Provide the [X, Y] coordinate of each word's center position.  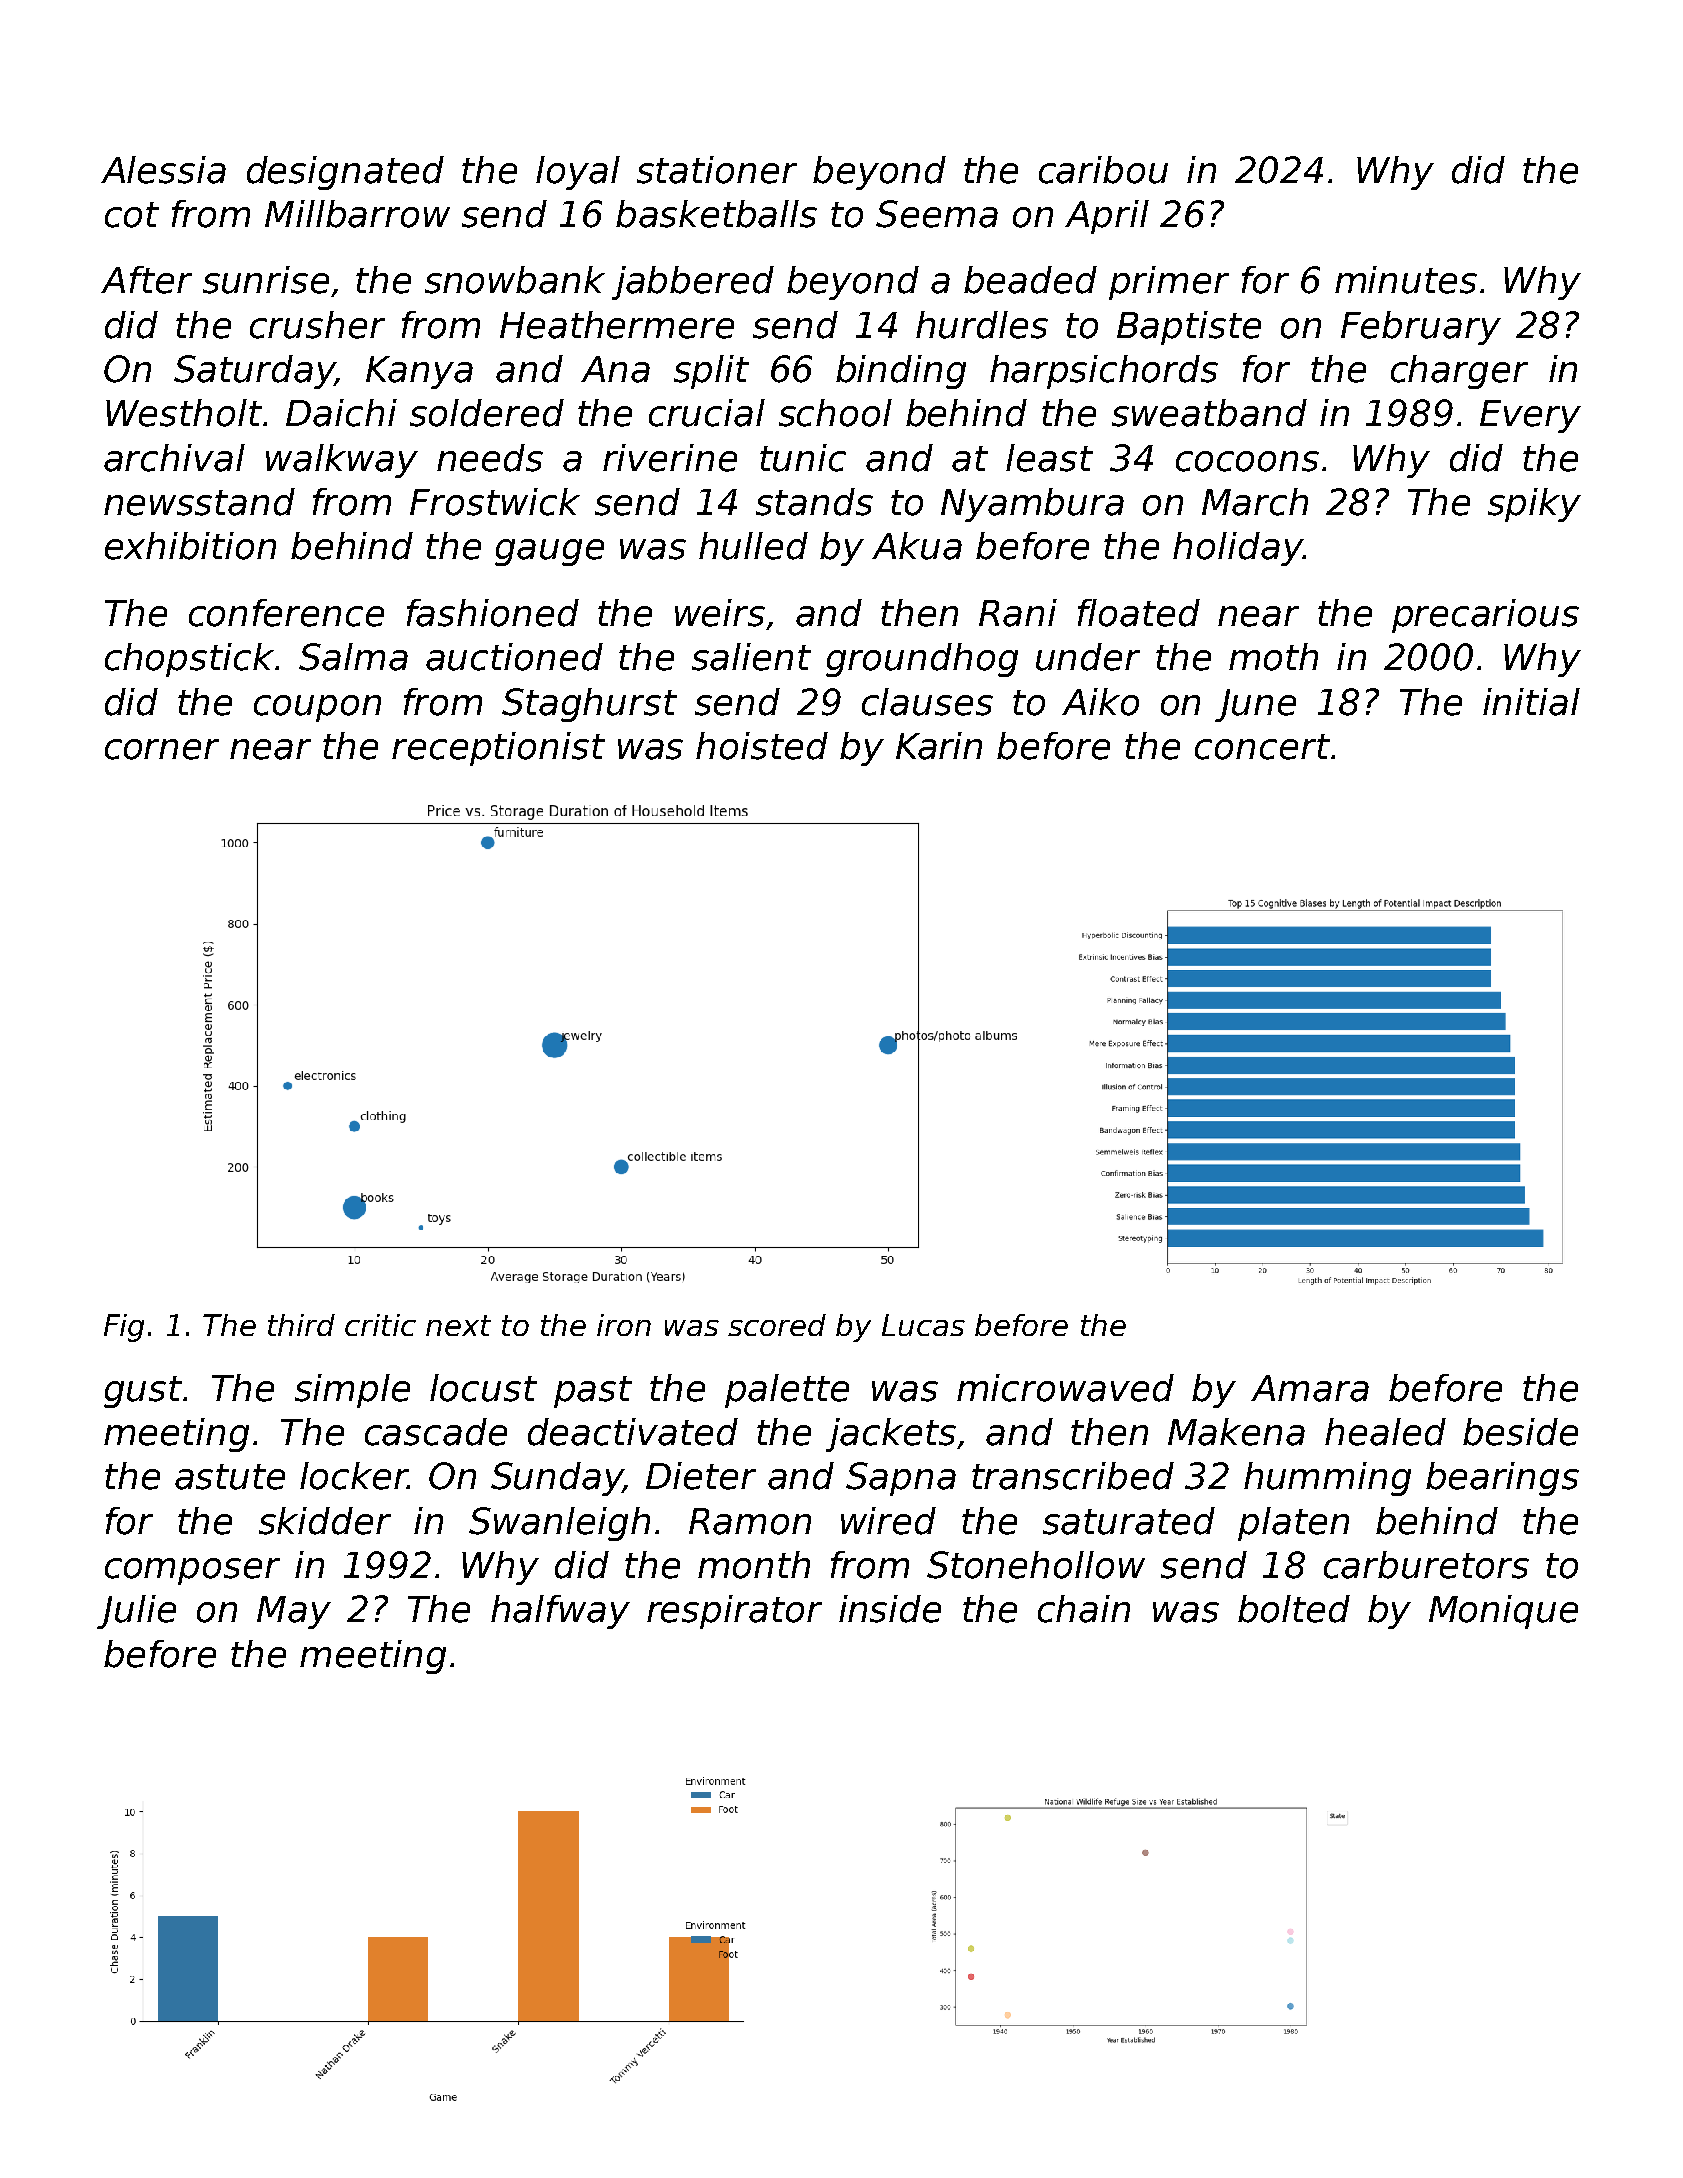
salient [751, 657]
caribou [1103, 170]
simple [352, 1391]
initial [1531, 702]
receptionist [498, 749]
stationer [717, 170]
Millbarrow [357, 214]
